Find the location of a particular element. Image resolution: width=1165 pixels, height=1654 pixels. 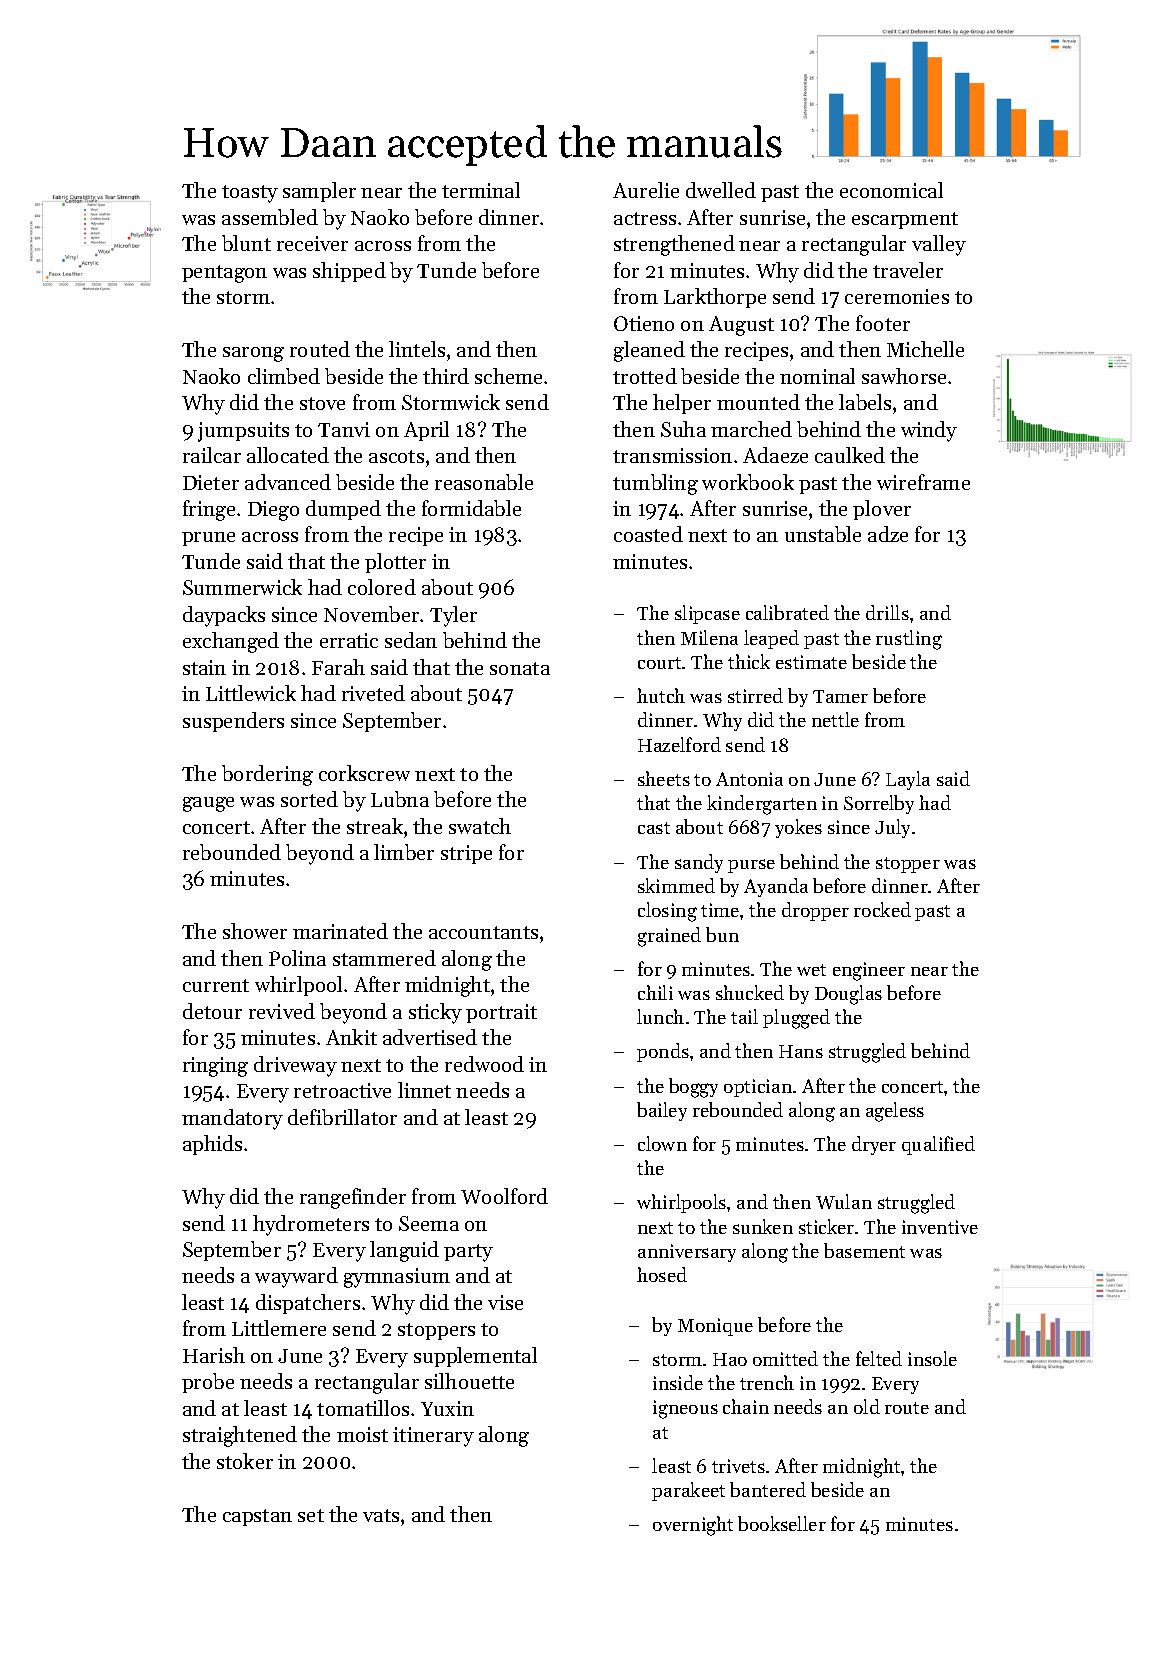

vats is located at coordinates (381, 1515).
